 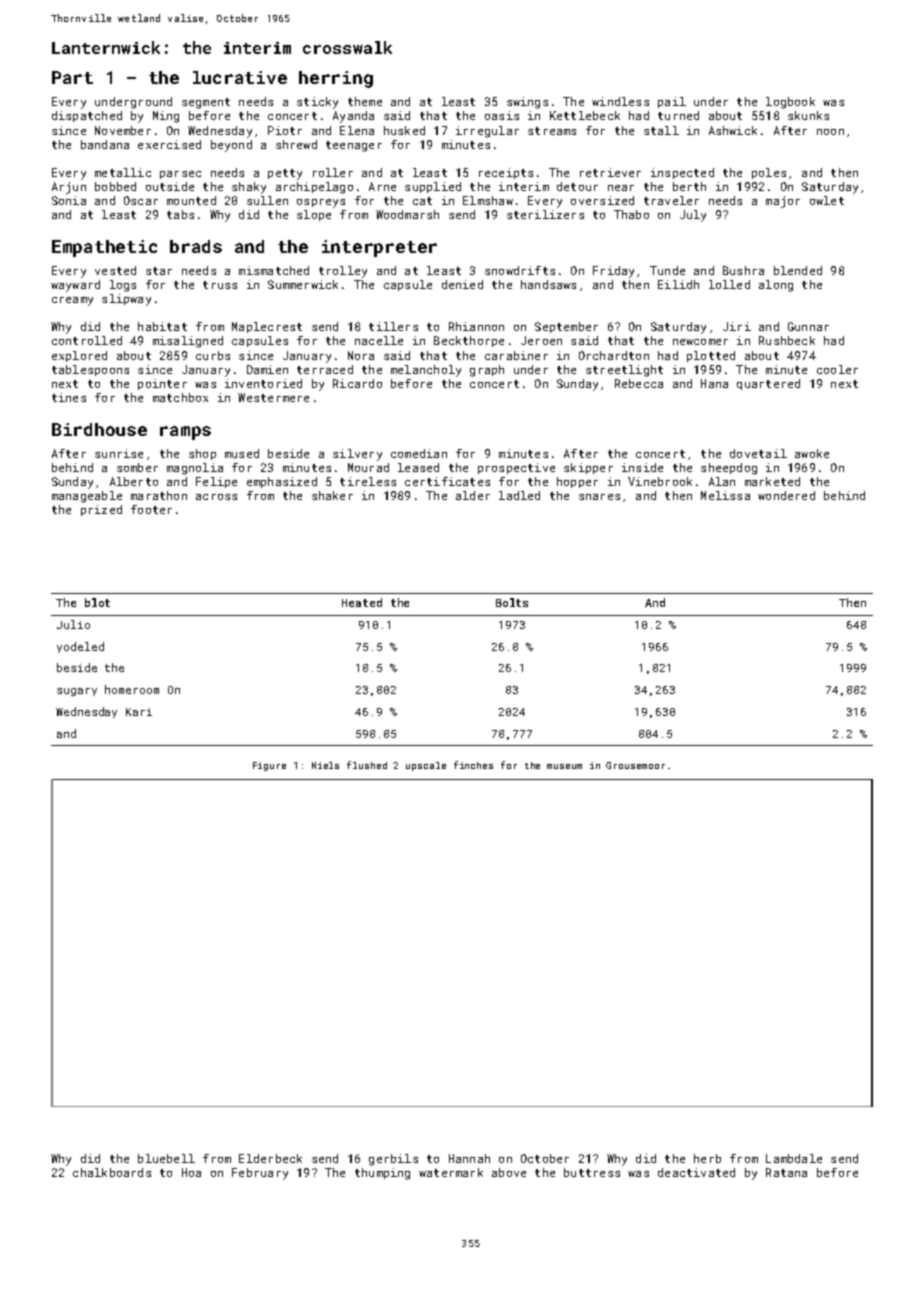 What do you see at coordinates (830, 132) in the screenshot?
I see `noon` at bounding box center [830, 132].
